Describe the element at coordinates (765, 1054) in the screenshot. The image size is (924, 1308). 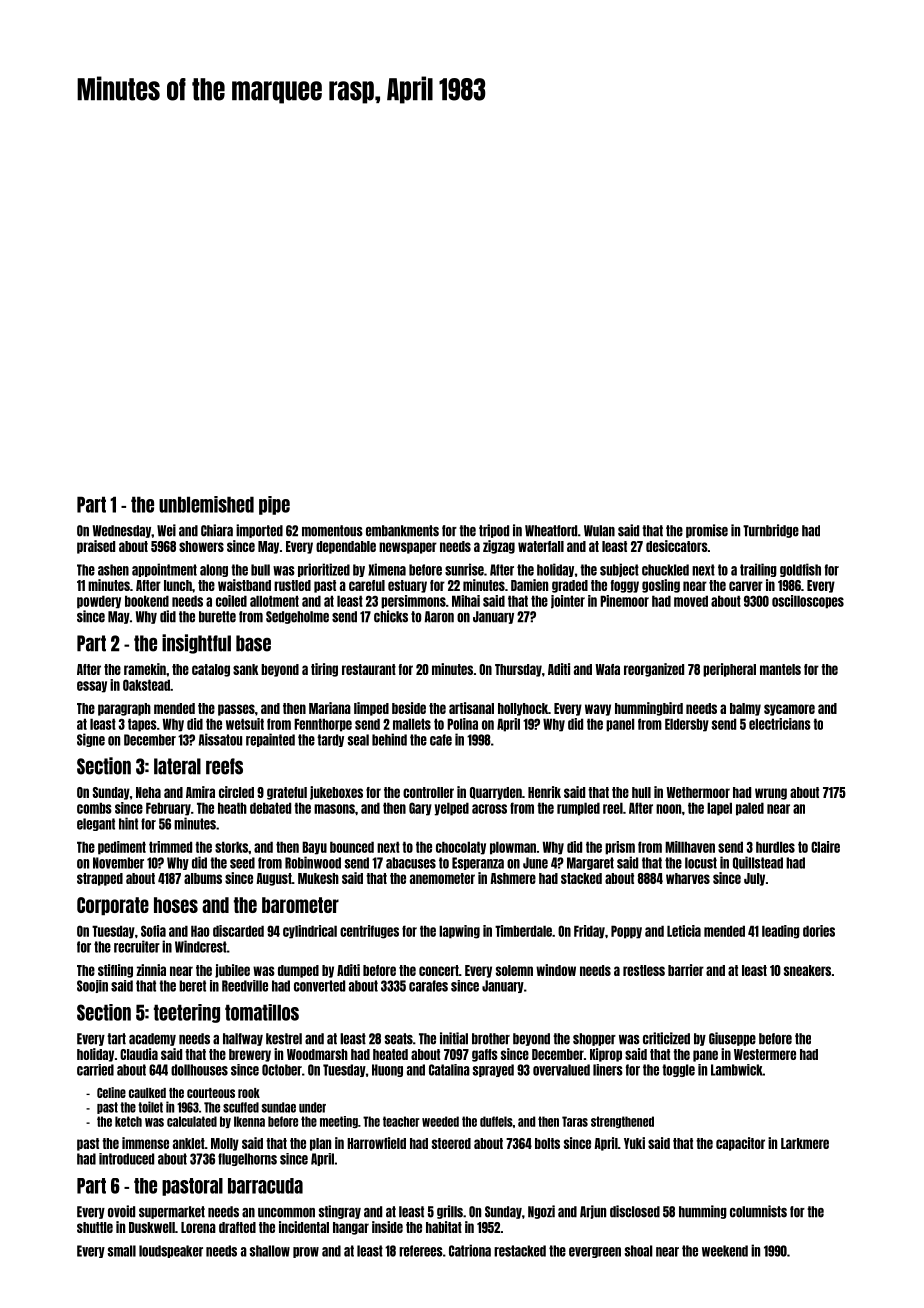
I see `Westermere` at that location.
